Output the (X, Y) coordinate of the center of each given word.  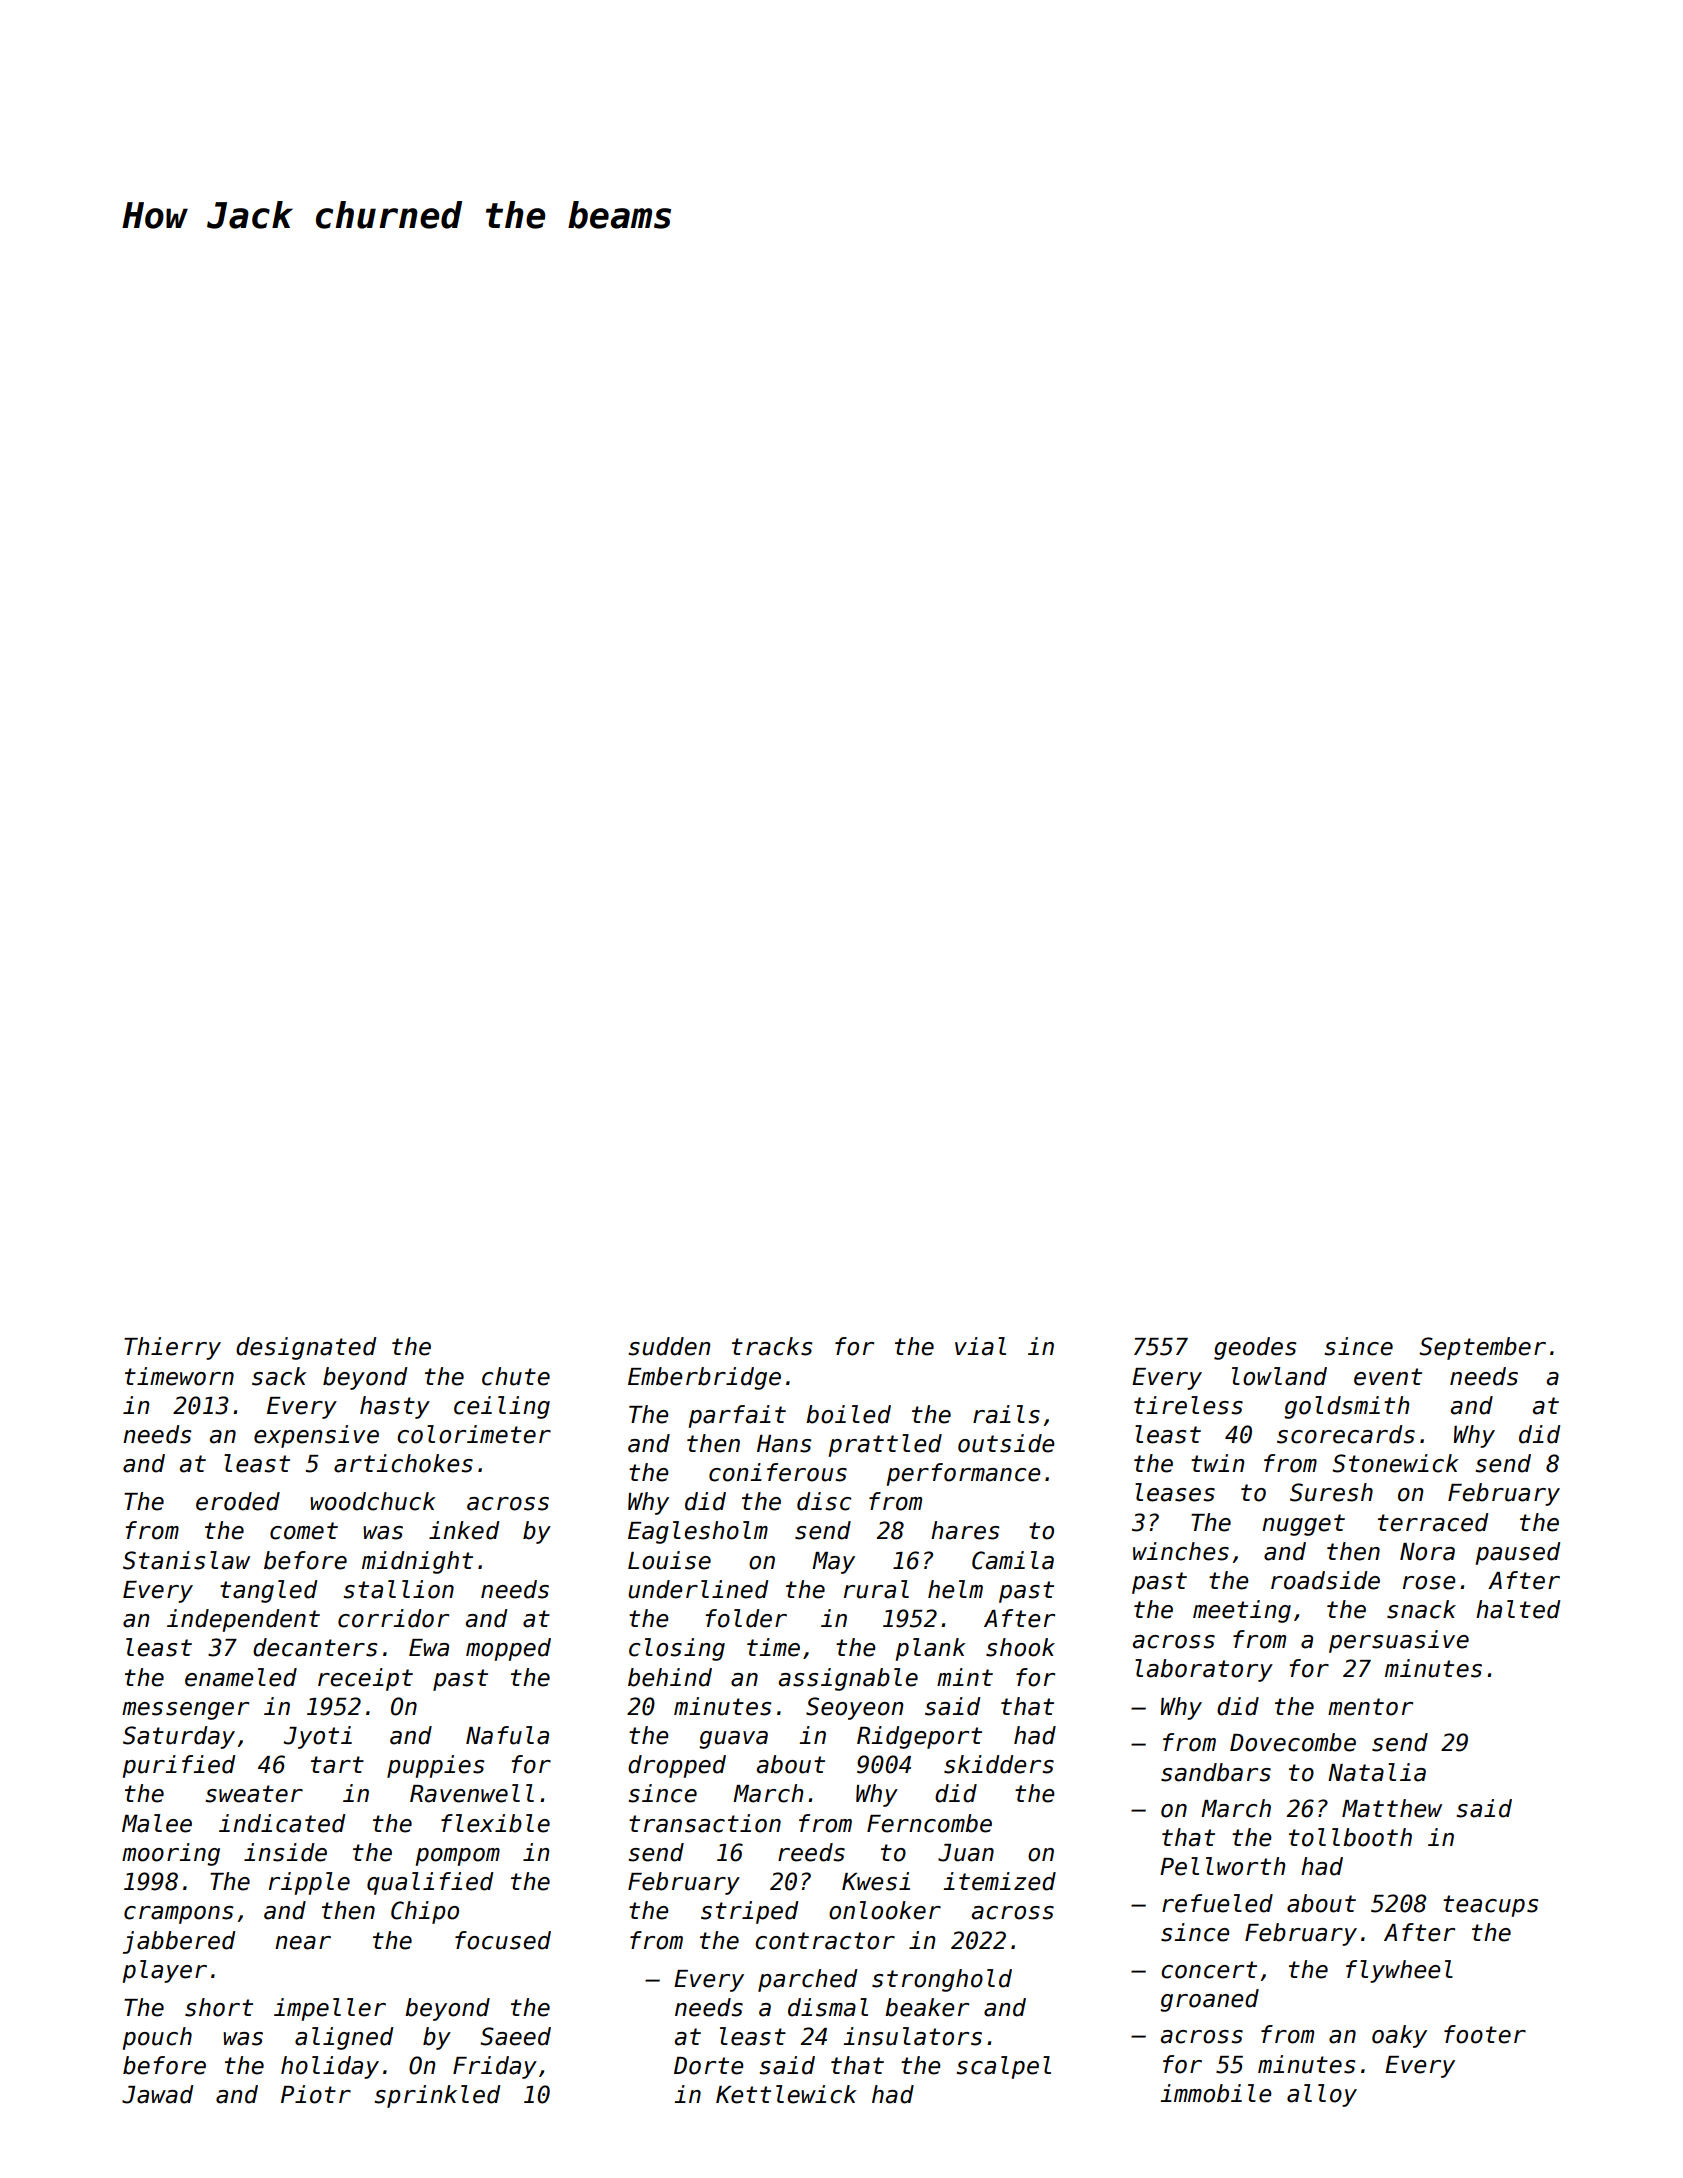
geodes (1255, 1348)
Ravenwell (472, 1793)
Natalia (1377, 1772)
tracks (772, 1346)
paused (1518, 1553)
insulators (912, 2036)
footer (1485, 2034)
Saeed (515, 2036)
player (164, 1971)
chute (516, 1376)
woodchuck (373, 1501)
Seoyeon (854, 1708)
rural (876, 1589)
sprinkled (437, 2096)
